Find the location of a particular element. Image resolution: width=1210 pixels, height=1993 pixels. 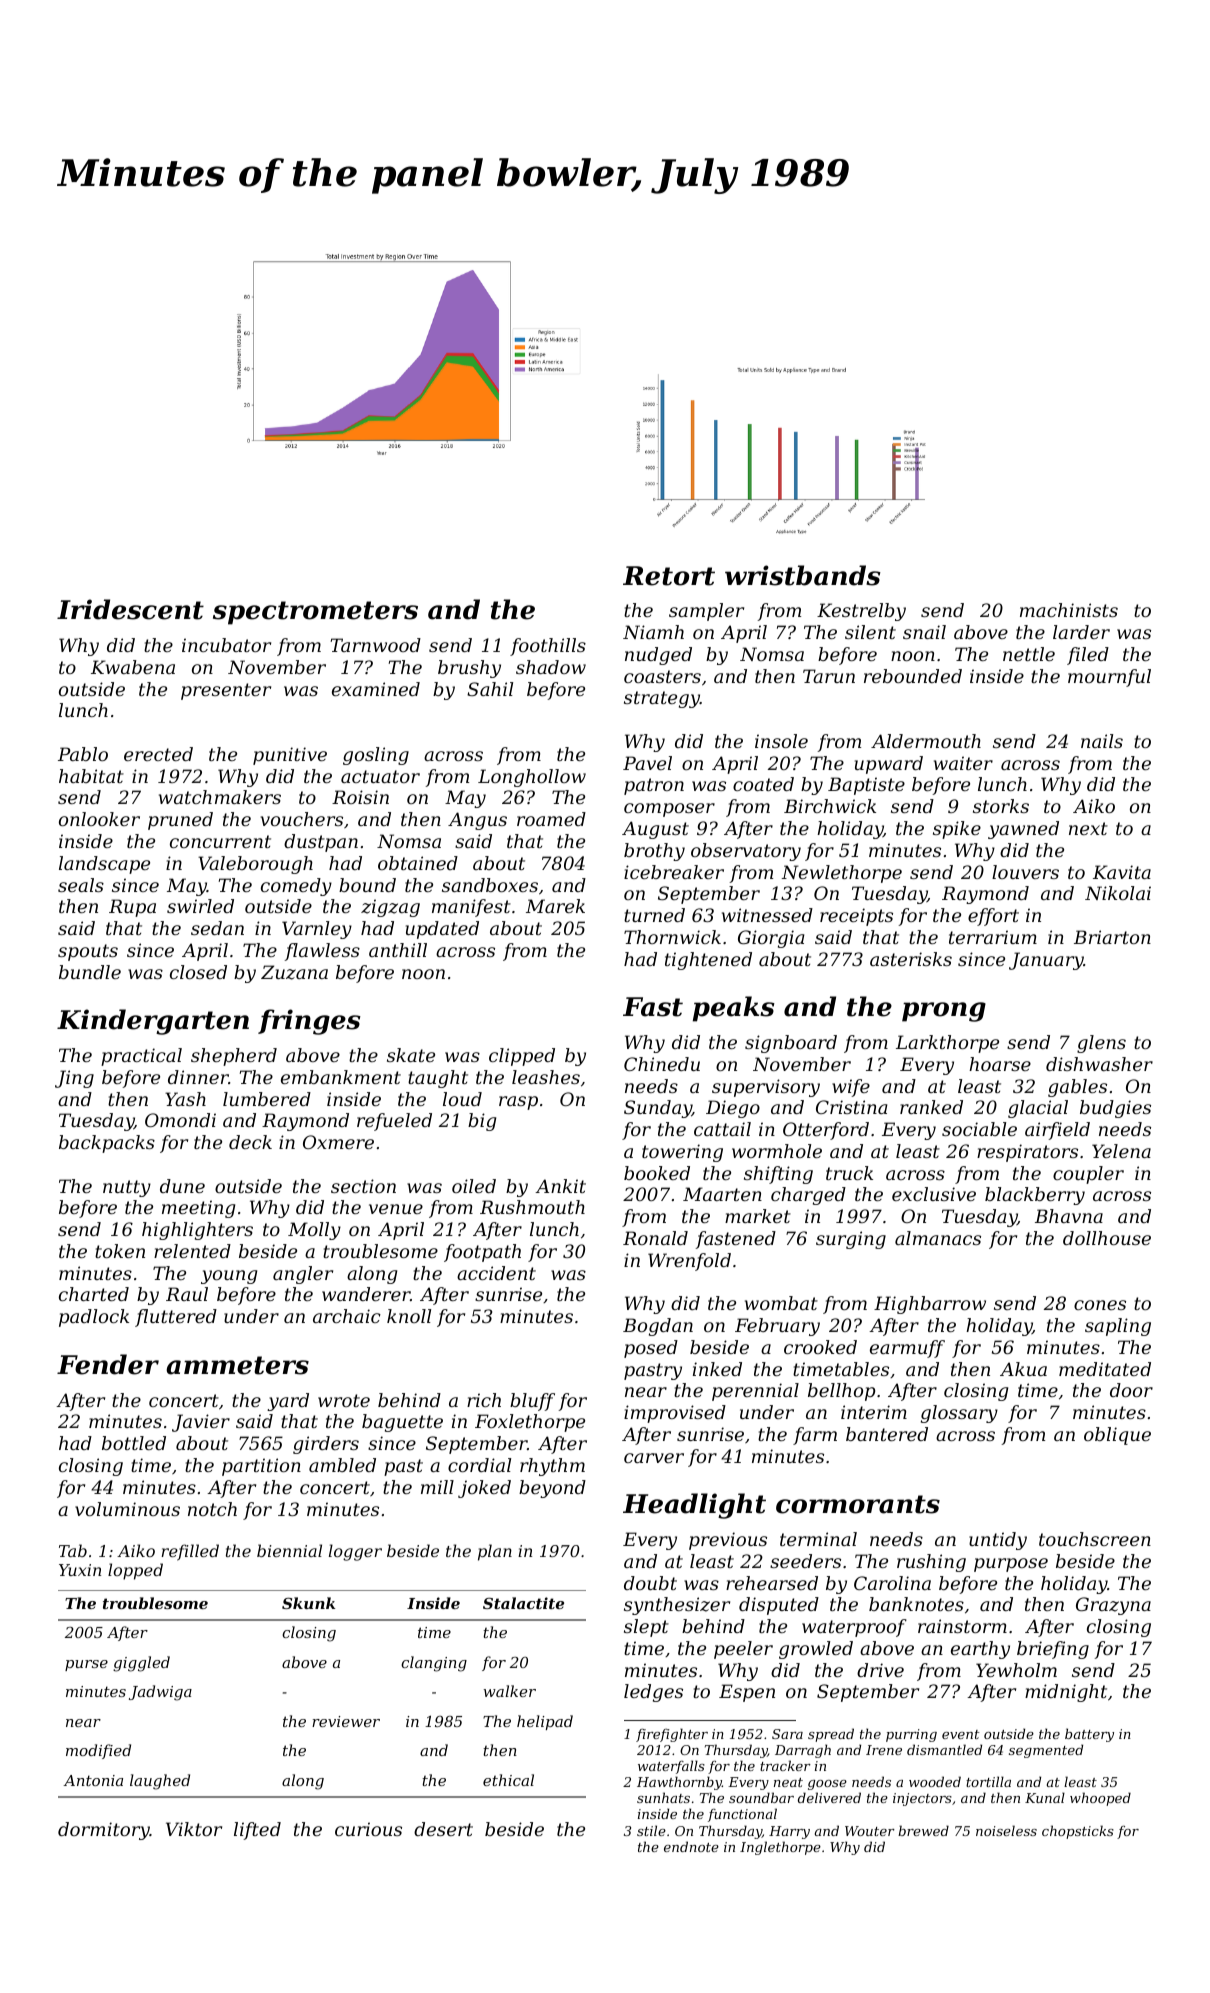

spectrometers is located at coordinates (315, 613).
